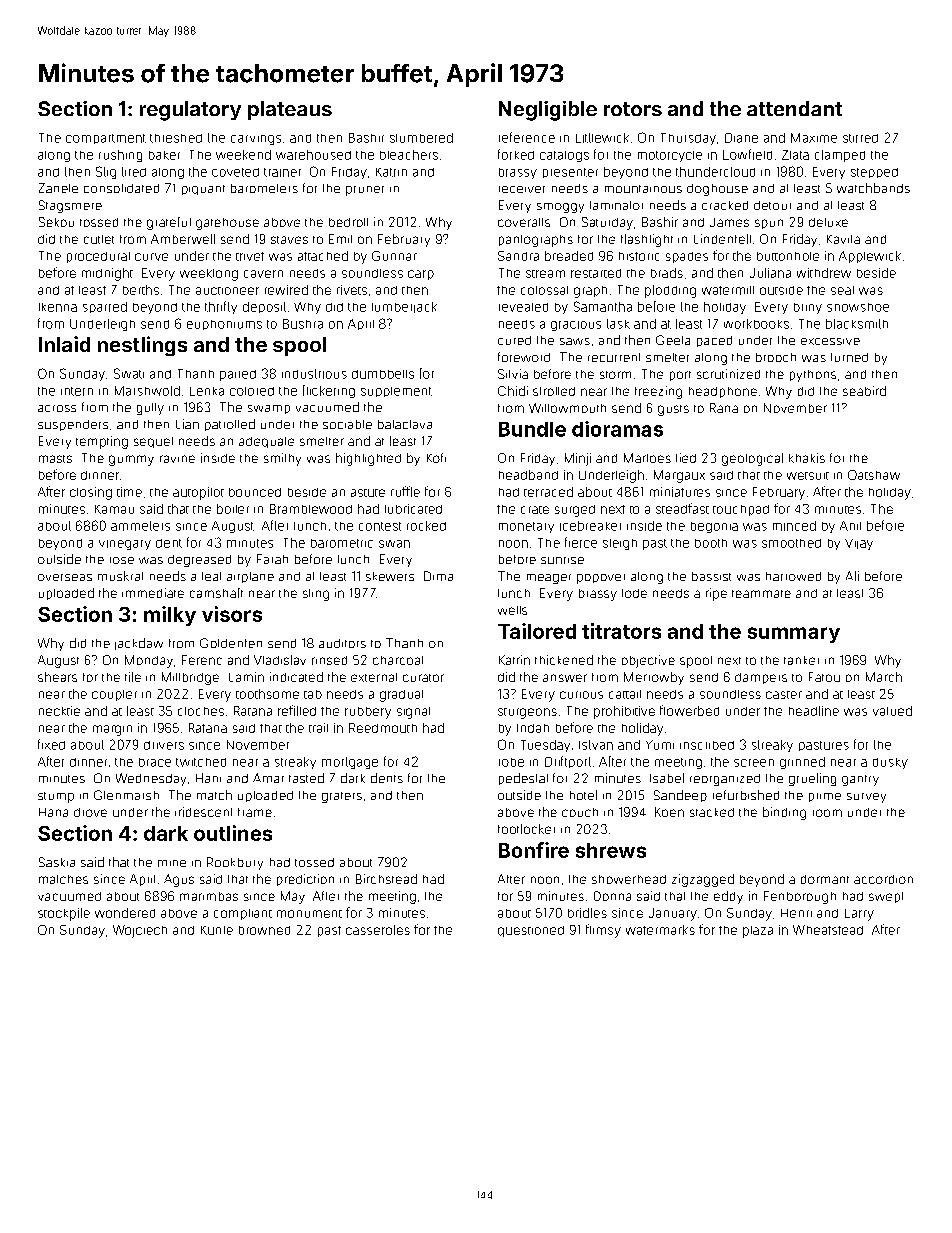 This page has width=952, height=1233. I want to click on Negligible, so click(548, 111).
